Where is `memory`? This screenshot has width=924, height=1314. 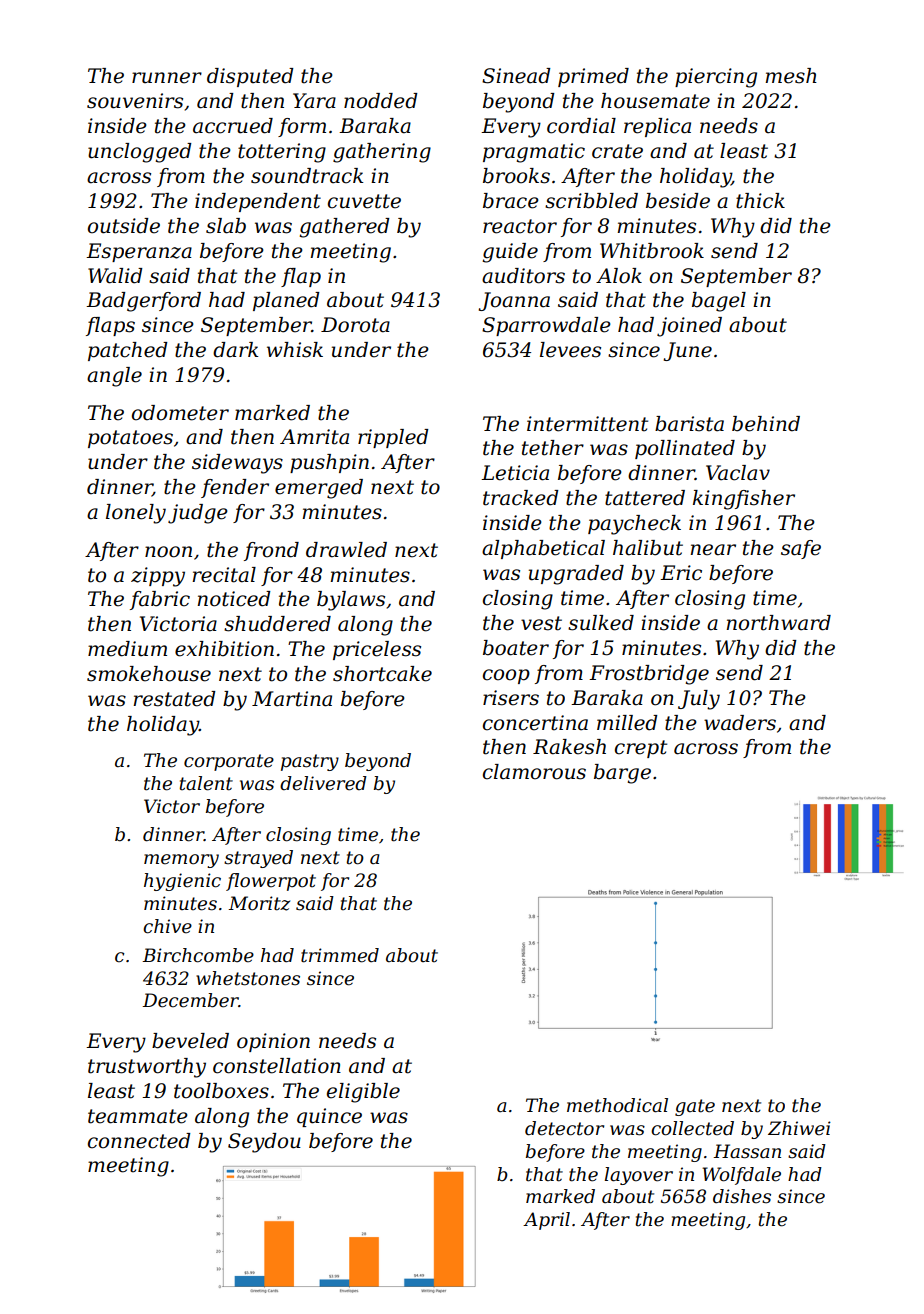 memory is located at coordinates (181, 861).
